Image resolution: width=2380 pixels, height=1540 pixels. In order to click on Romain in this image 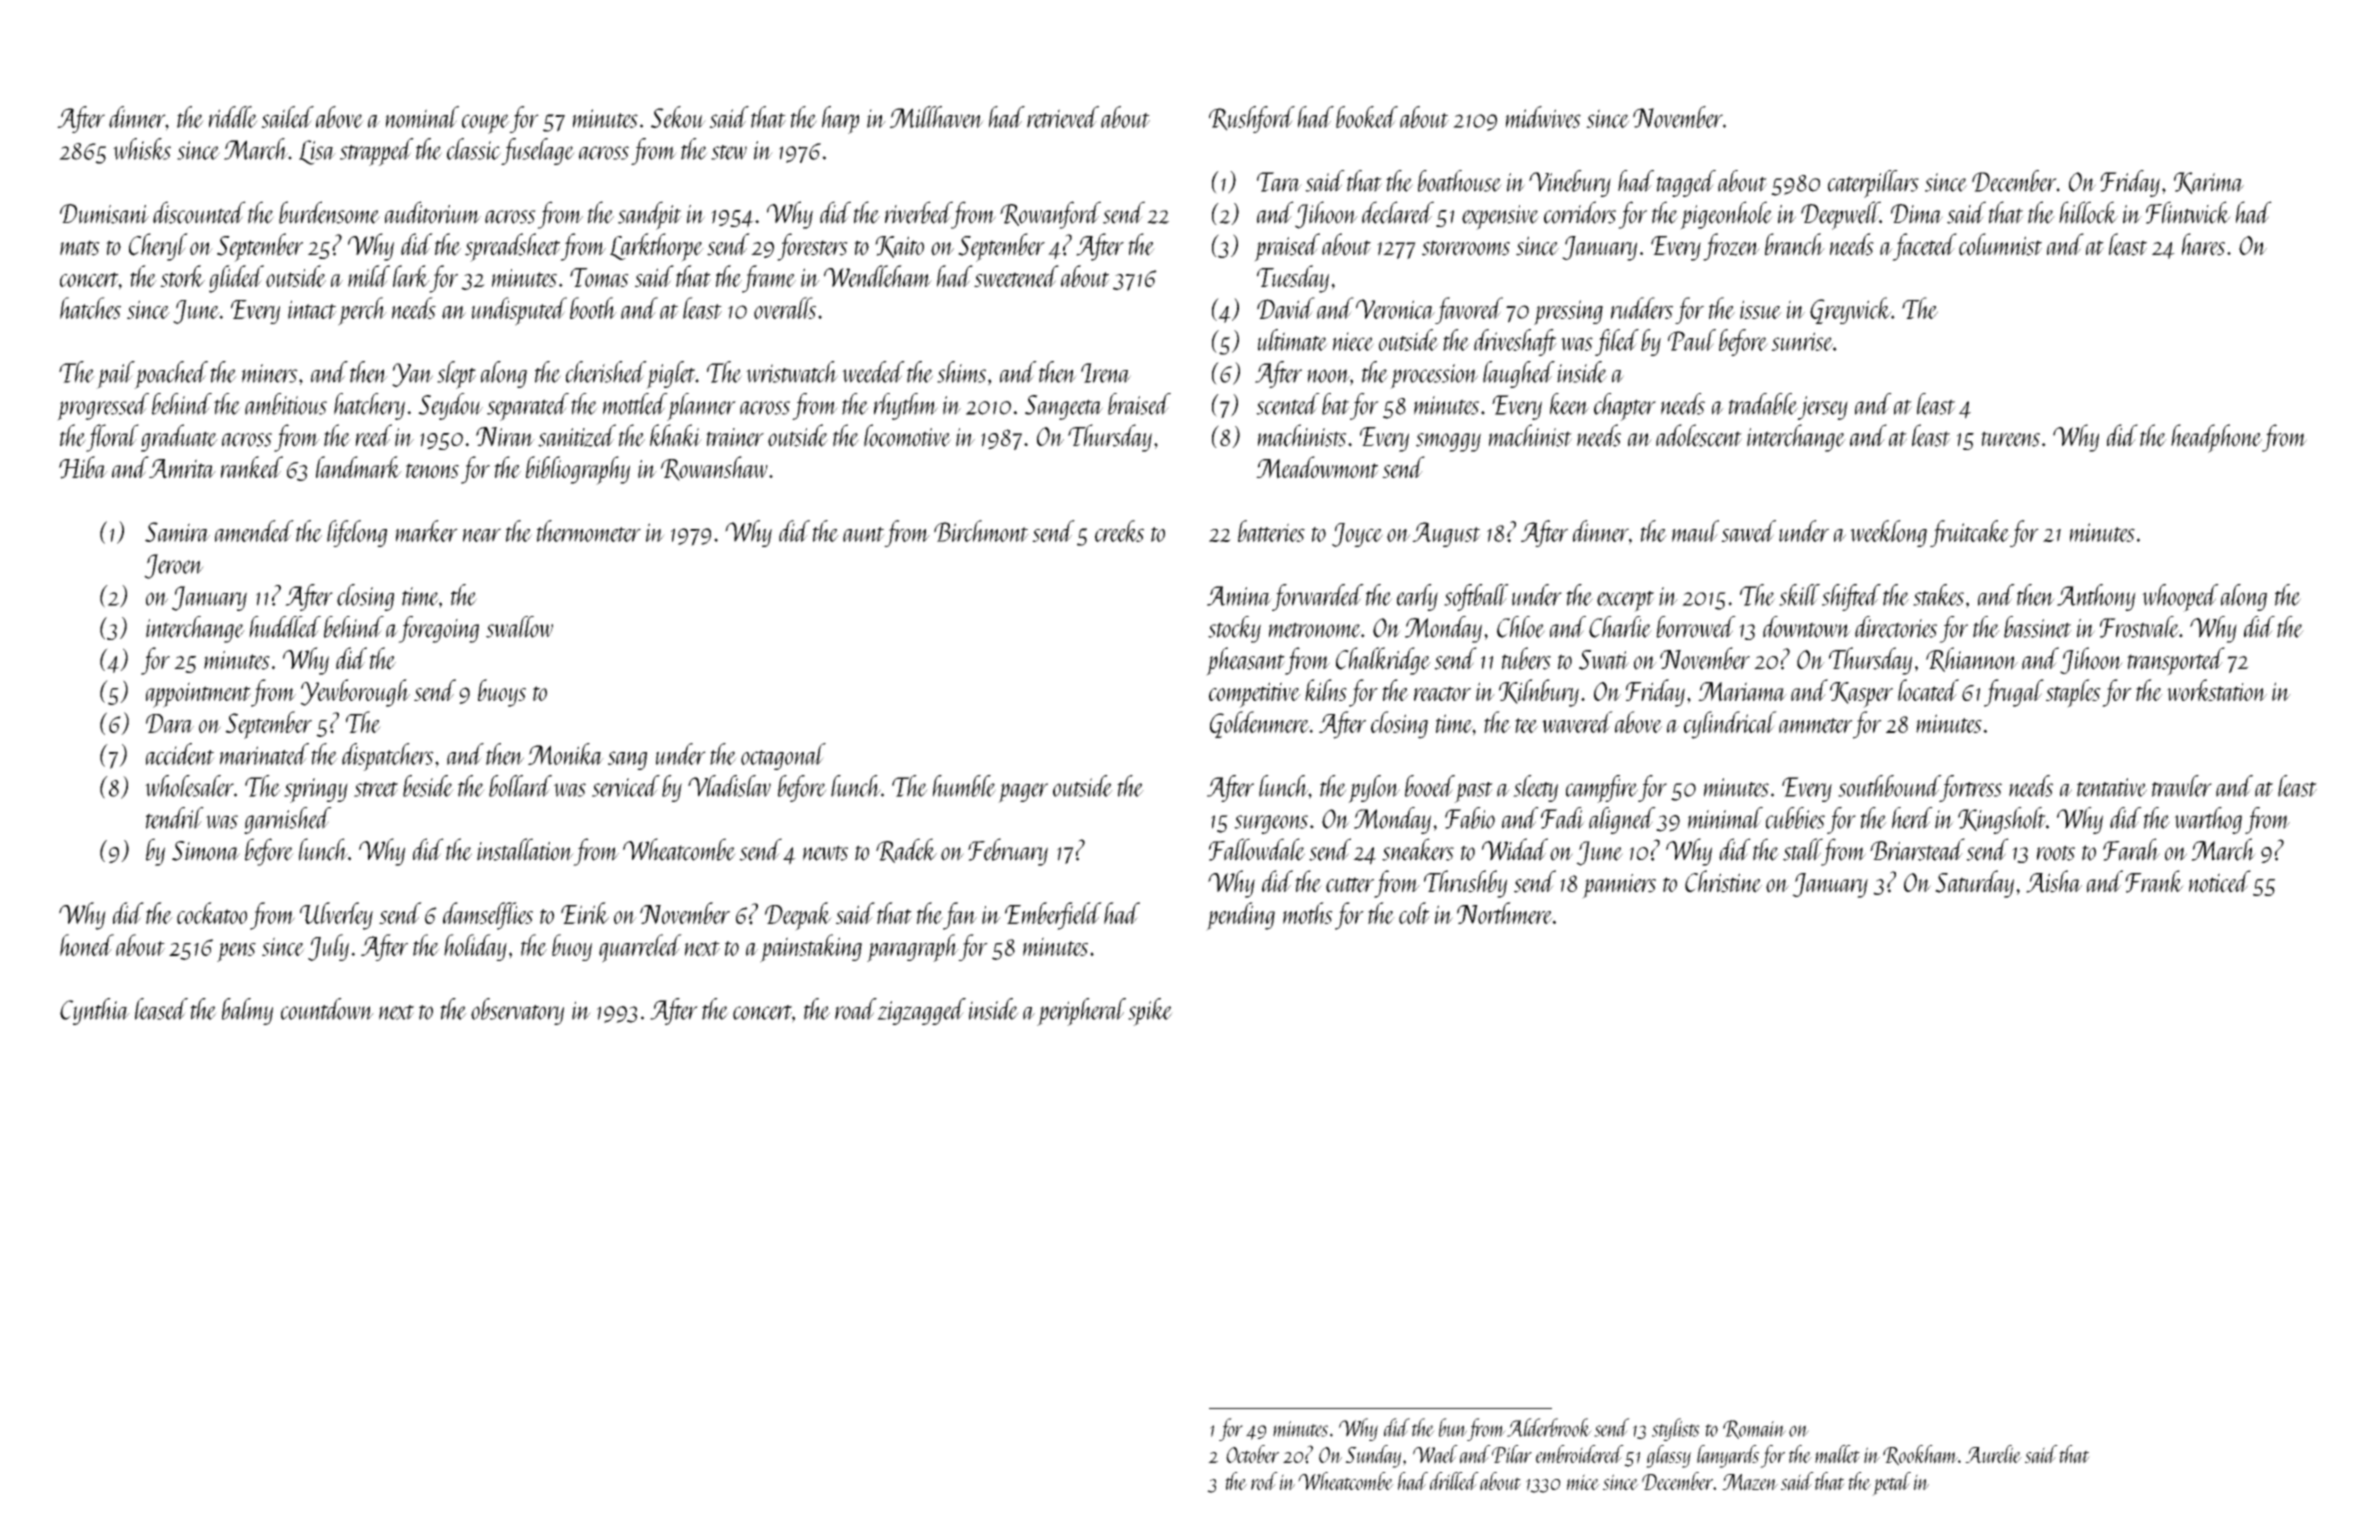, I will do `click(1754, 1429)`.
